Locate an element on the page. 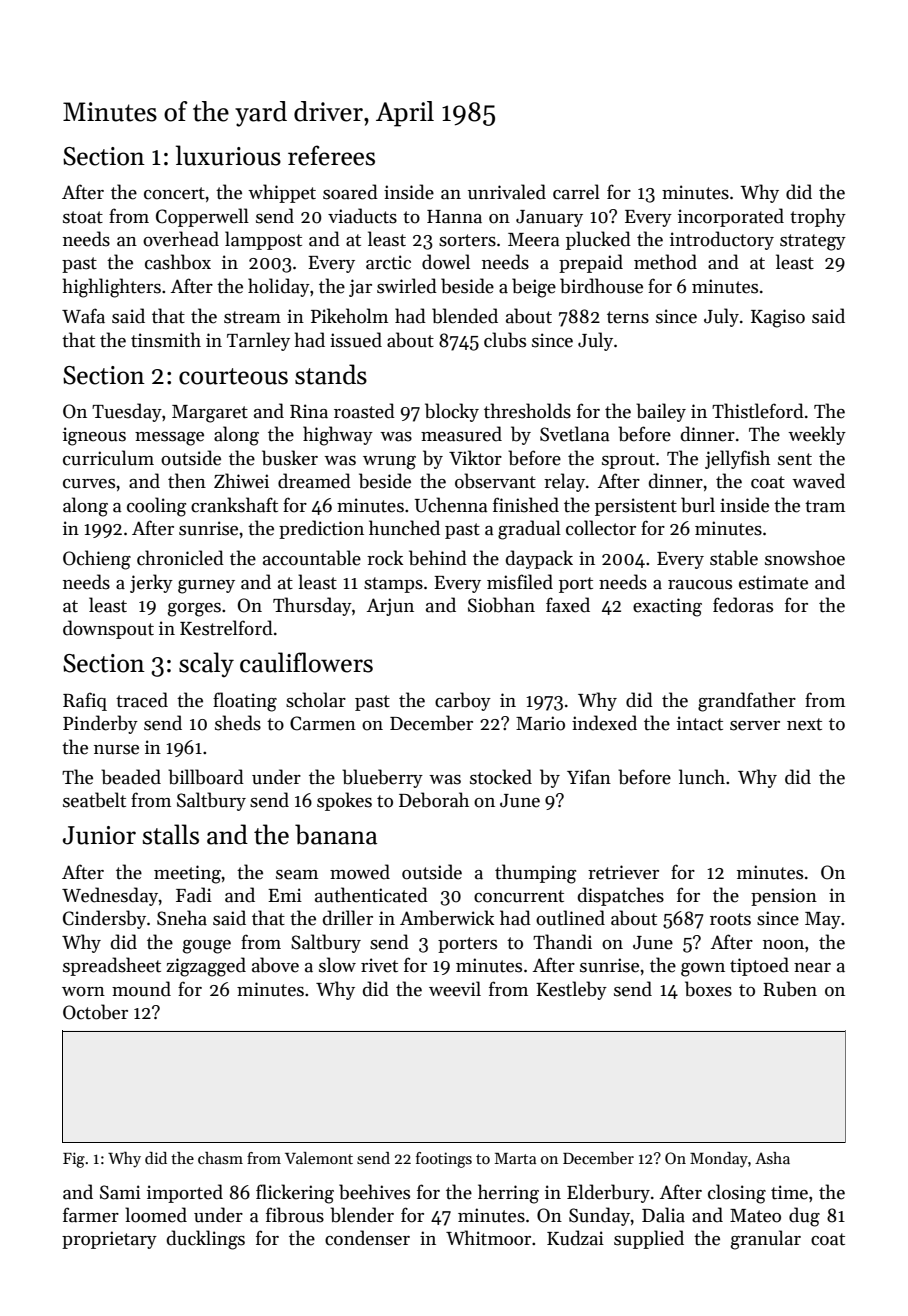  stamps is located at coordinates (393, 585).
